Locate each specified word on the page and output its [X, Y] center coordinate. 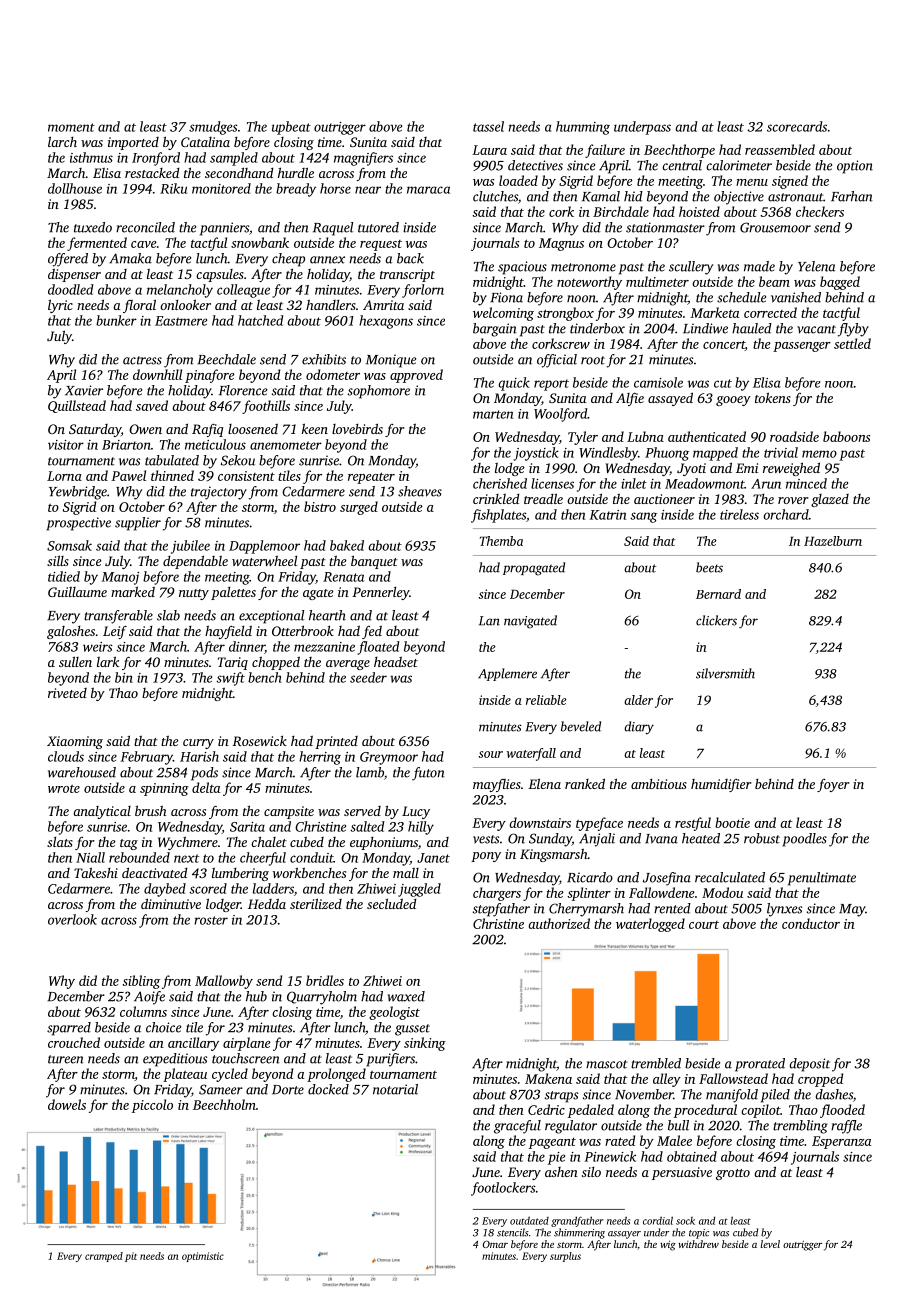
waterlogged [650, 925]
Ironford [156, 159]
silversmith [725, 673]
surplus [565, 1257]
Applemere [507, 674]
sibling [141, 982]
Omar [495, 1244]
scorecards [797, 126]
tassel [488, 126]
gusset [412, 1030]
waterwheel [264, 560]
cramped [104, 1257]
